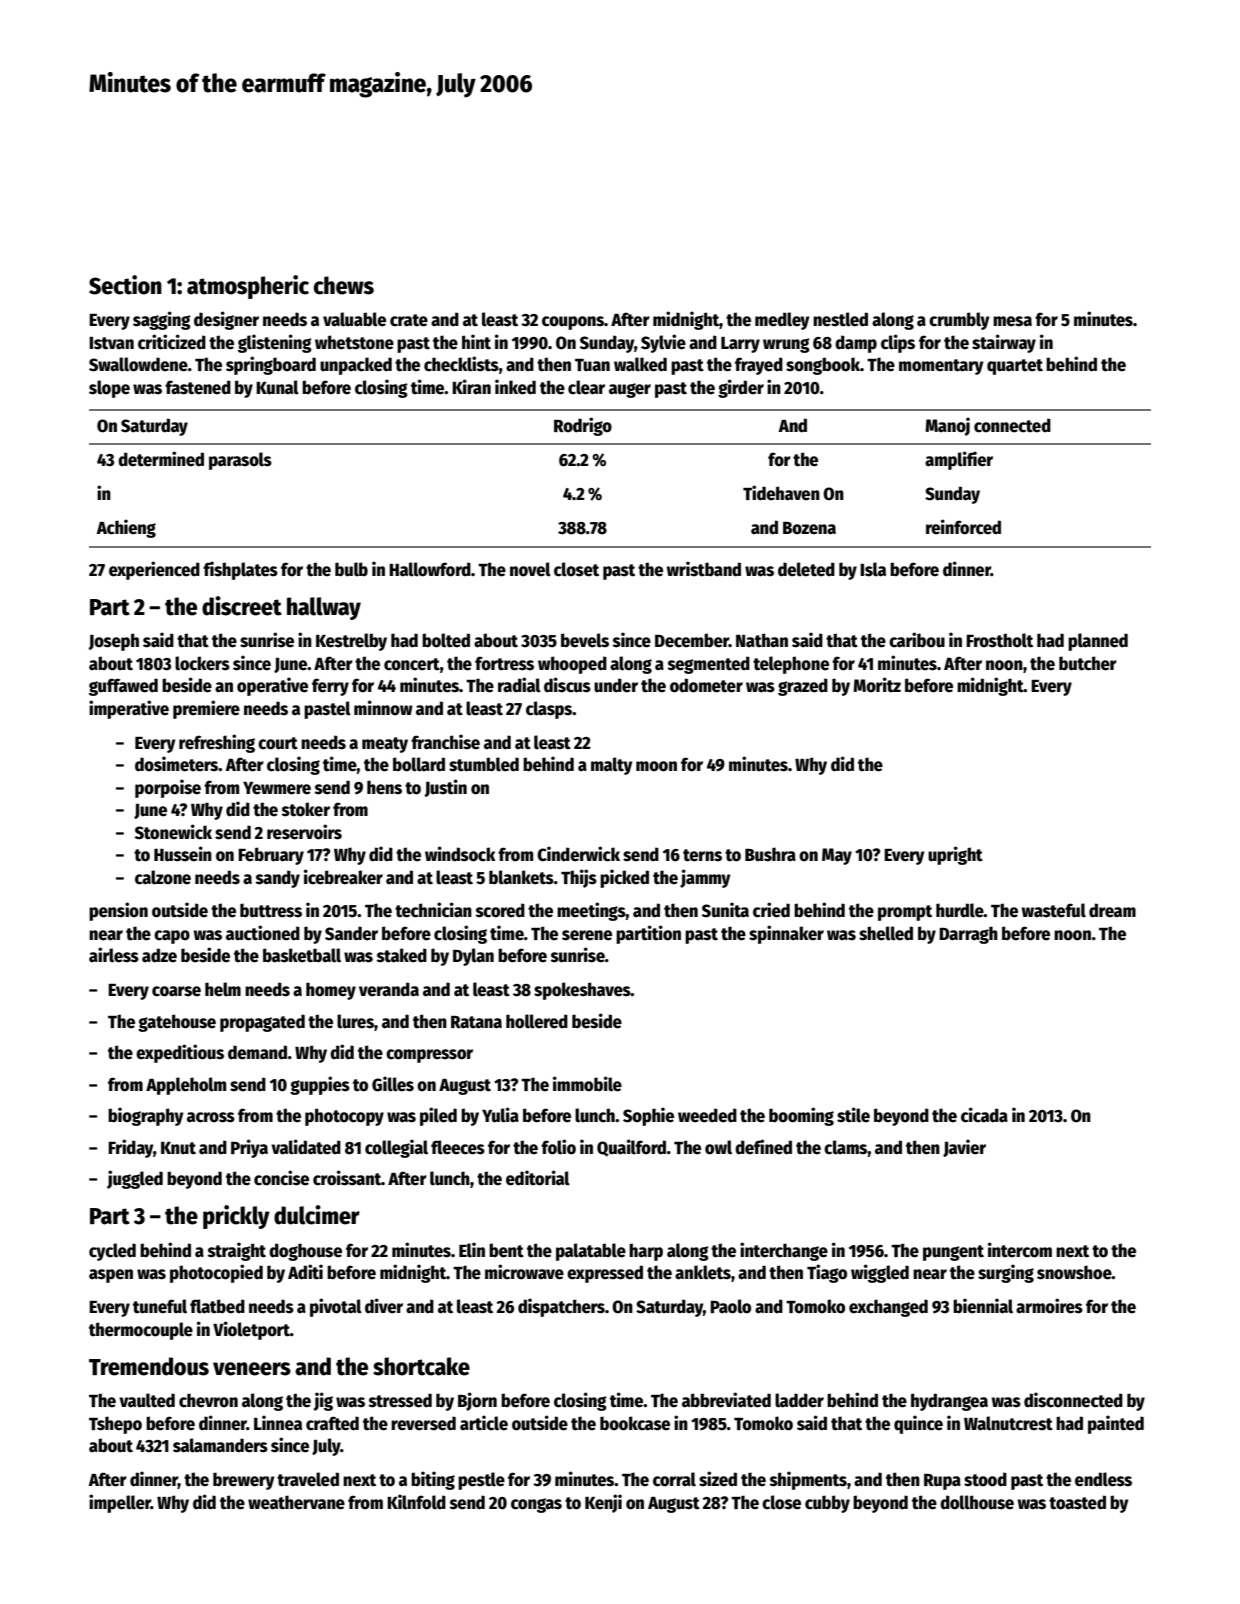 Image resolution: width=1240 pixels, height=1604 pixels. I want to click on stressed, so click(400, 1400).
